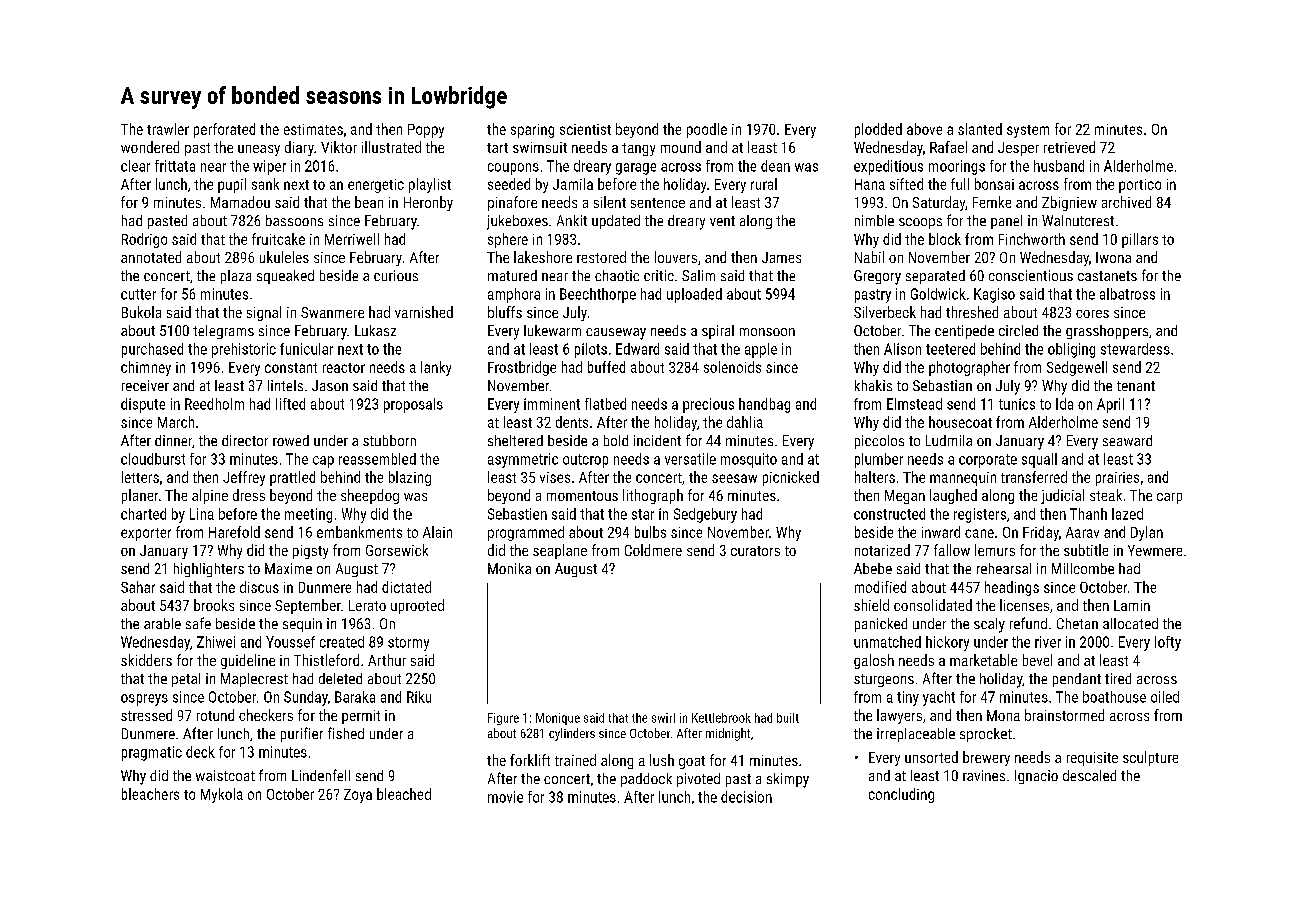  Describe the element at coordinates (1113, 257) in the screenshot. I see `Iwona` at that location.
